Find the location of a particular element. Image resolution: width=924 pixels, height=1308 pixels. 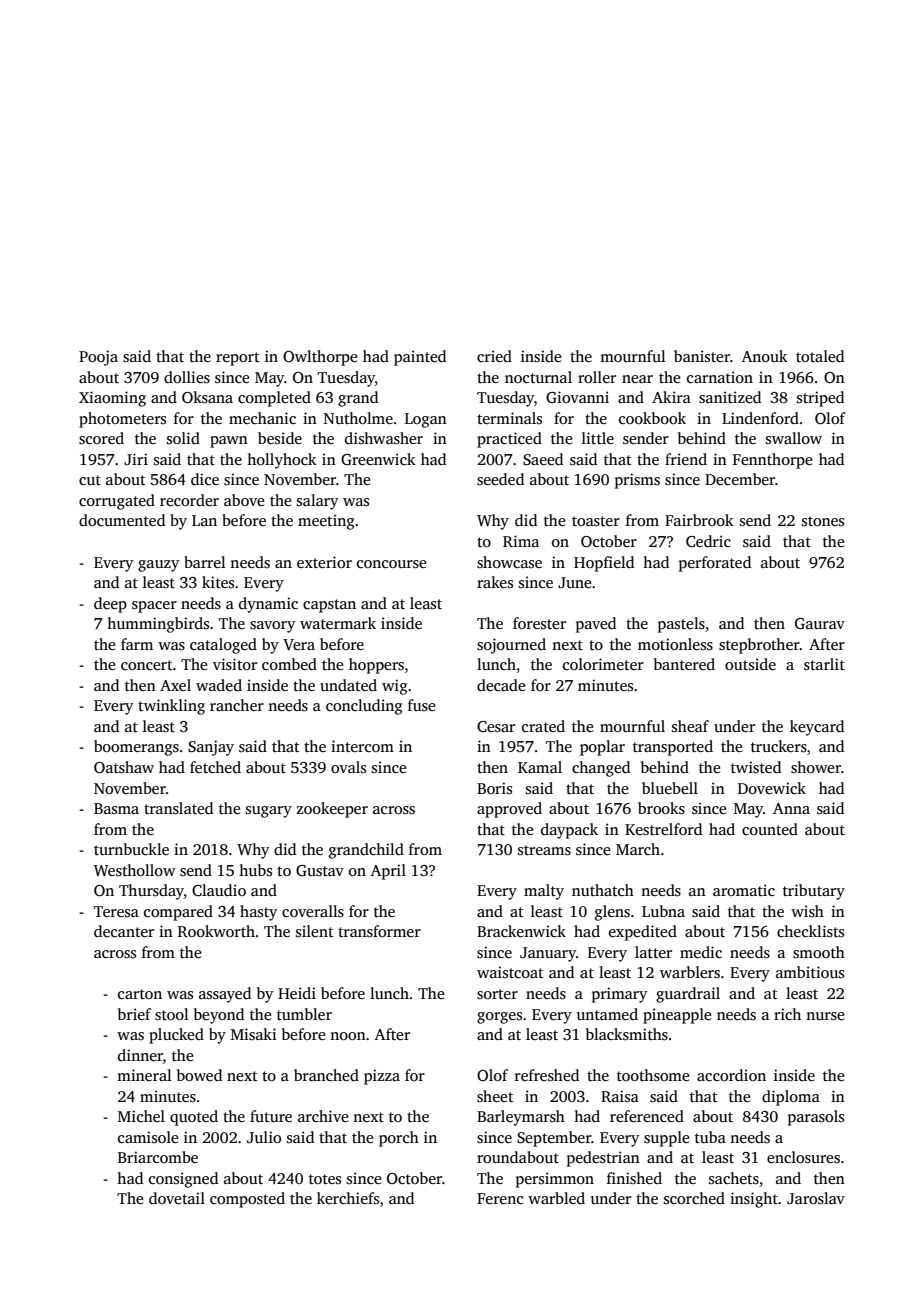

perforated is located at coordinates (715, 564).
